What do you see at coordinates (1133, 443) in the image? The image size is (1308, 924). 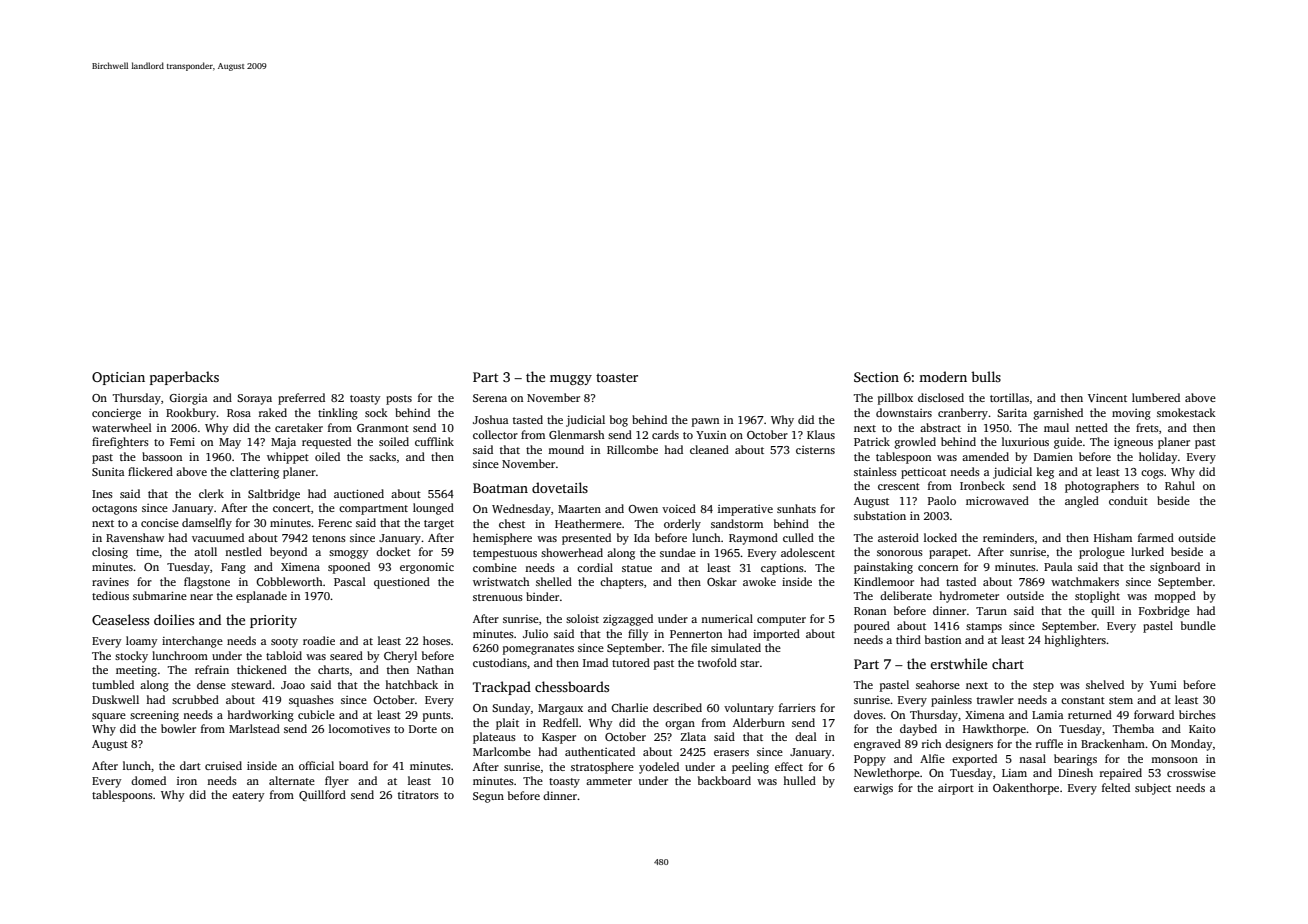 I see `igneous` at bounding box center [1133, 443].
